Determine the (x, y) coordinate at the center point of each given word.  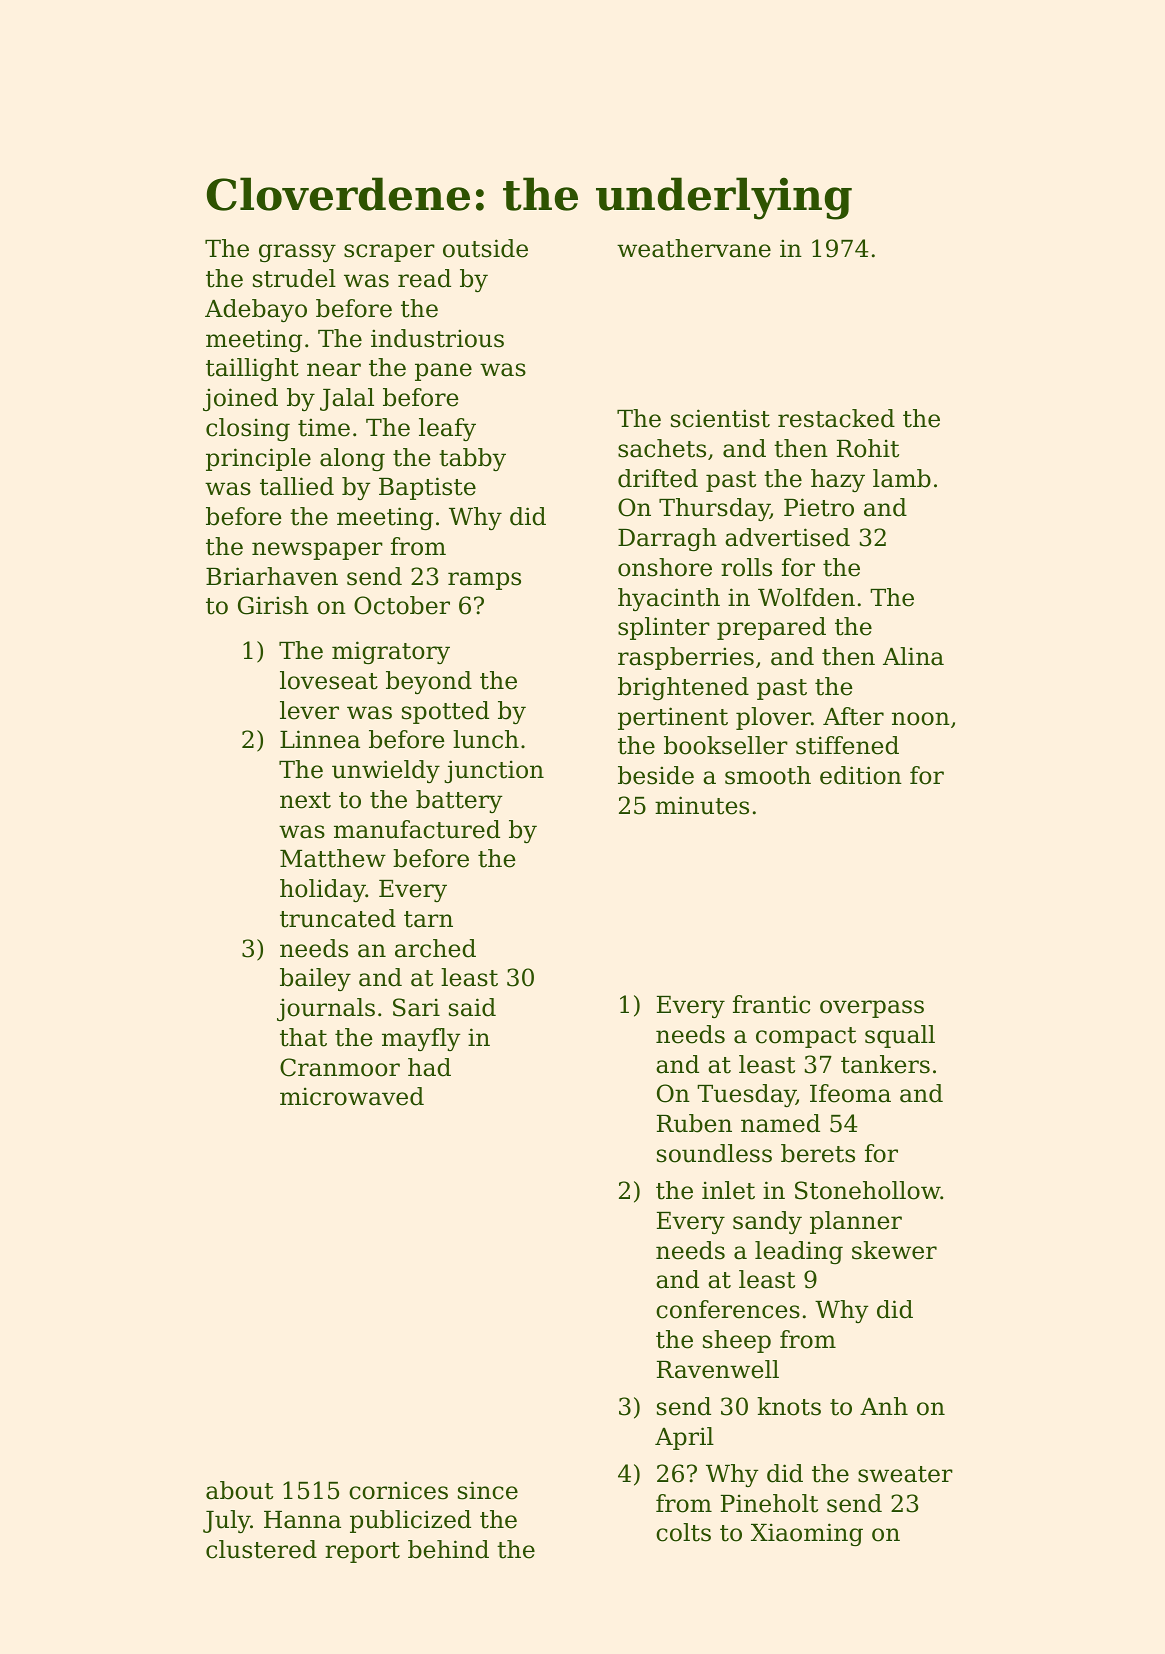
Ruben (694, 1123)
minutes (702, 805)
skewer (894, 1250)
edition (861, 775)
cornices (398, 1490)
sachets (662, 448)
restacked (836, 418)
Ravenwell (718, 1369)
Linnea (320, 739)
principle (258, 459)
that (303, 1037)
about (239, 1490)
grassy (297, 253)
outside (485, 248)
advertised (787, 537)
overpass (872, 1009)
